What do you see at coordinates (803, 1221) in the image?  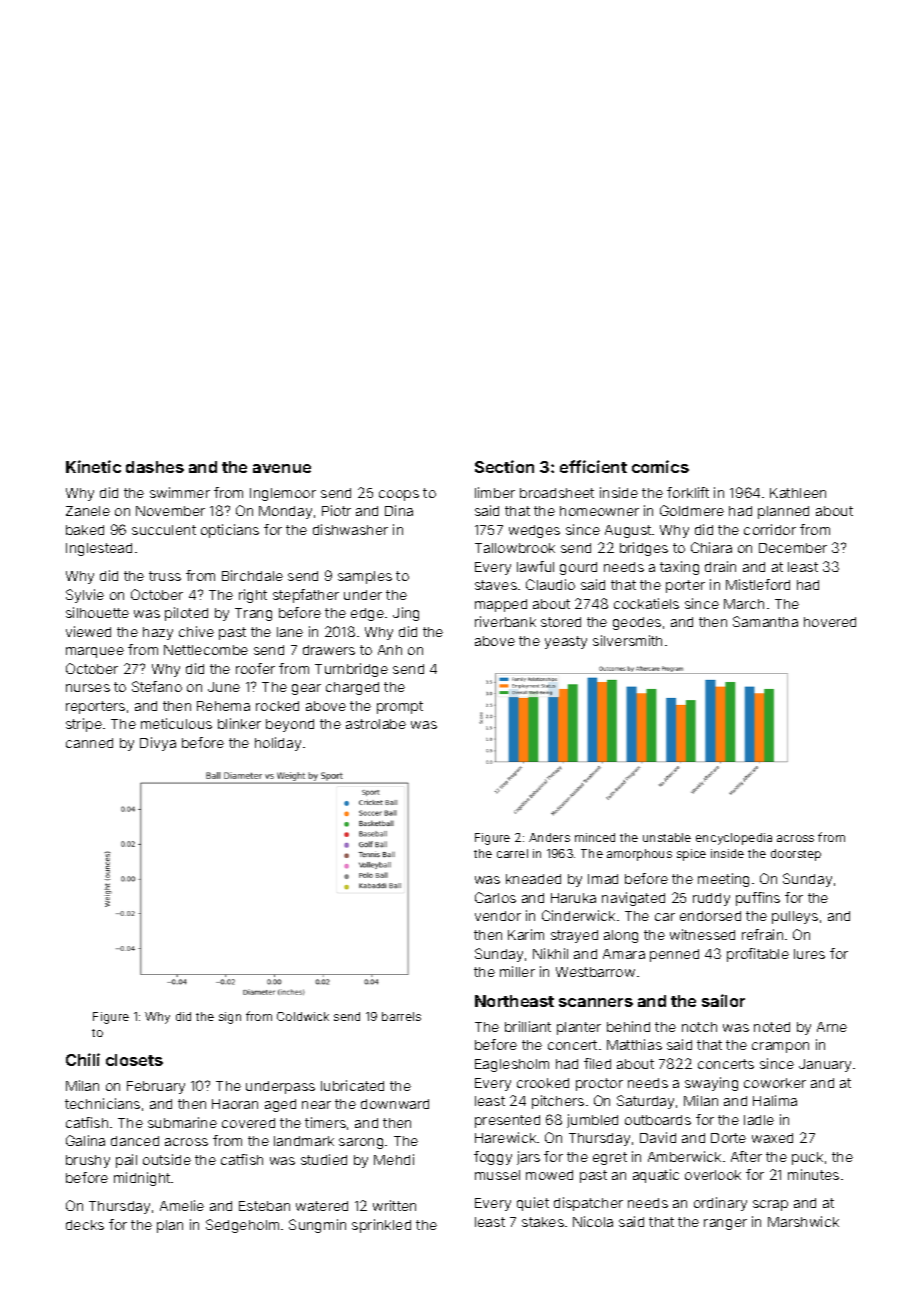 I see `Marshwick` at bounding box center [803, 1221].
